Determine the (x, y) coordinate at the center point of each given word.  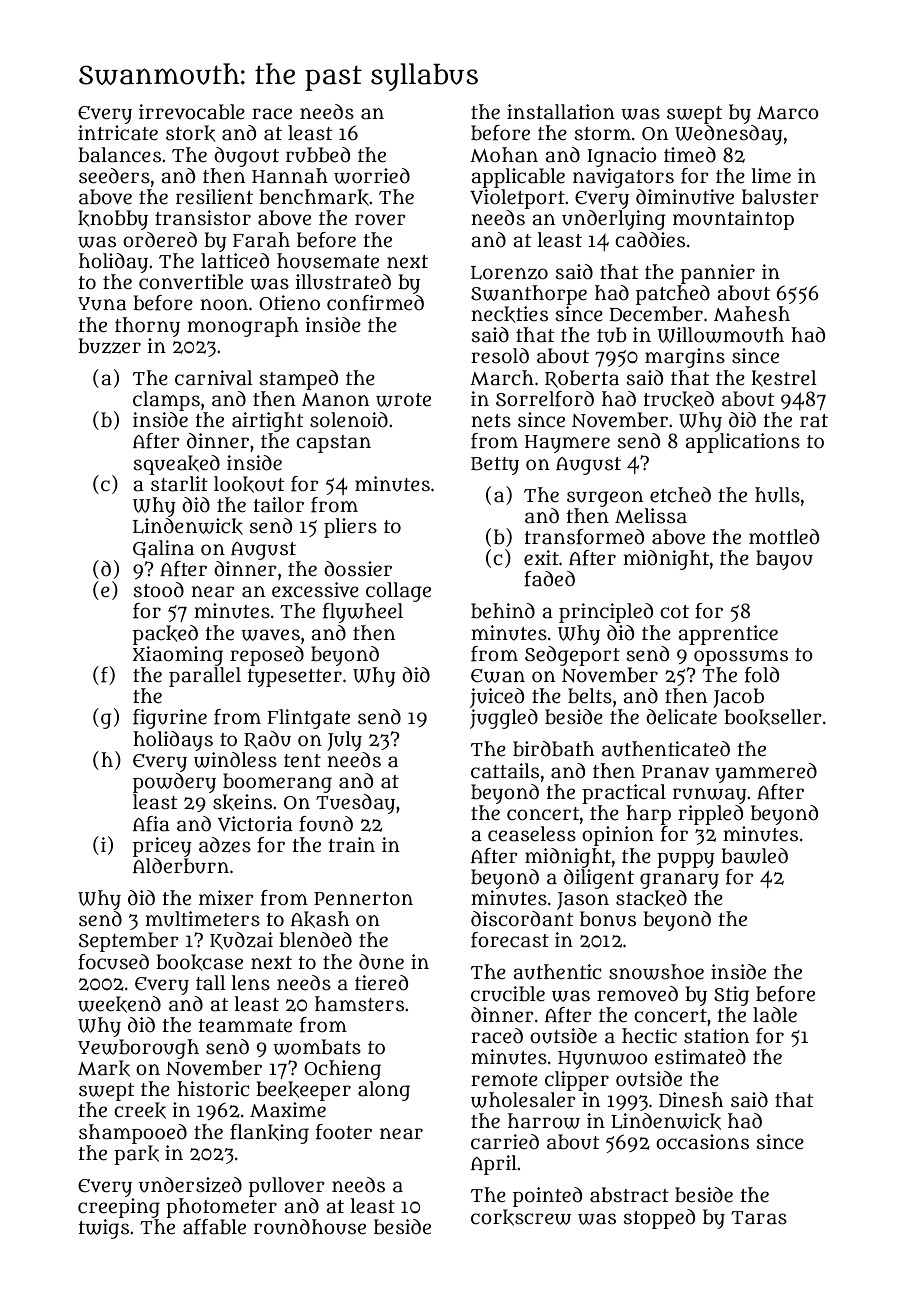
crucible (508, 994)
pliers (350, 528)
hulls (777, 495)
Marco (788, 113)
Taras (759, 1218)
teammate (245, 1026)
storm (603, 134)
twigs (103, 1229)
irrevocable (192, 112)
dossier (358, 569)
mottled (784, 537)
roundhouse (310, 1227)
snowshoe (656, 972)
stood (159, 590)
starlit (179, 484)
